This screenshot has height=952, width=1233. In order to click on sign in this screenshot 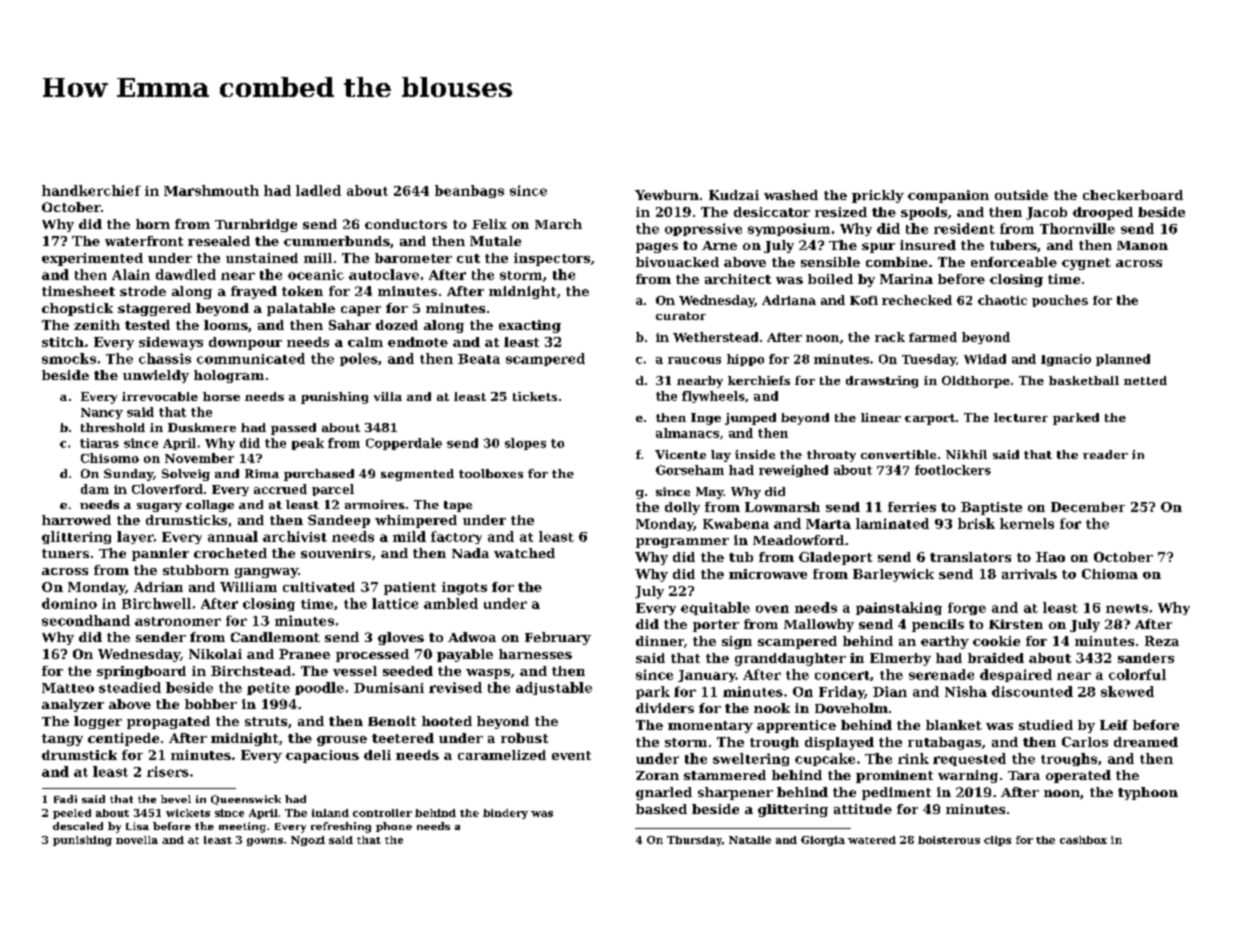, I will do `click(737, 642)`.
